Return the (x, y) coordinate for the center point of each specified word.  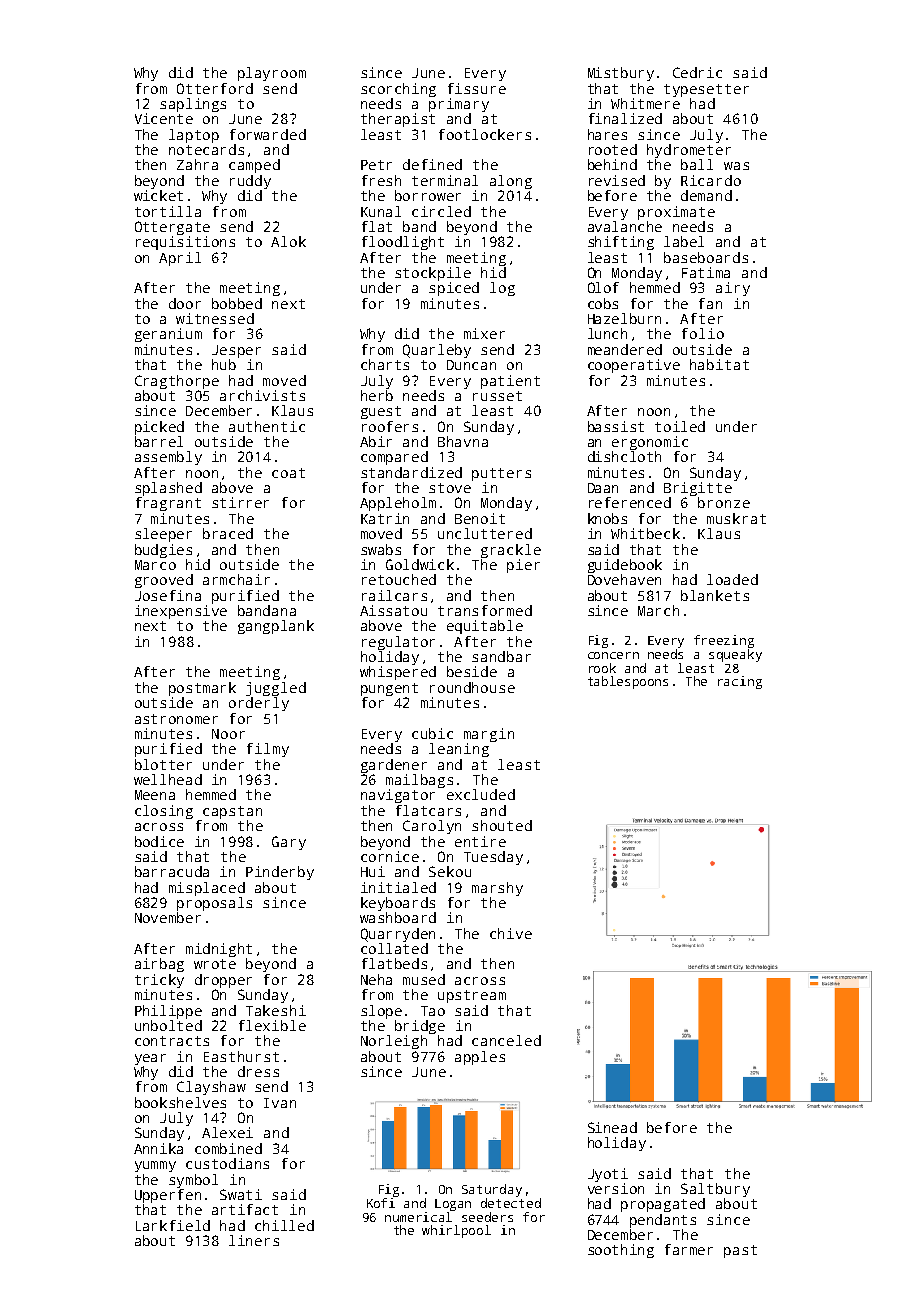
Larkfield (173, 1225)
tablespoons (628, 682)
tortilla (168, 211)
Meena (155, 795)
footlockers (485, 134)
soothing (621, 1251)
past (740, 1251)
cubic (432, 733)
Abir (376, 441)
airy (733, 289)
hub (224, 364)
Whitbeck (645, 533)
